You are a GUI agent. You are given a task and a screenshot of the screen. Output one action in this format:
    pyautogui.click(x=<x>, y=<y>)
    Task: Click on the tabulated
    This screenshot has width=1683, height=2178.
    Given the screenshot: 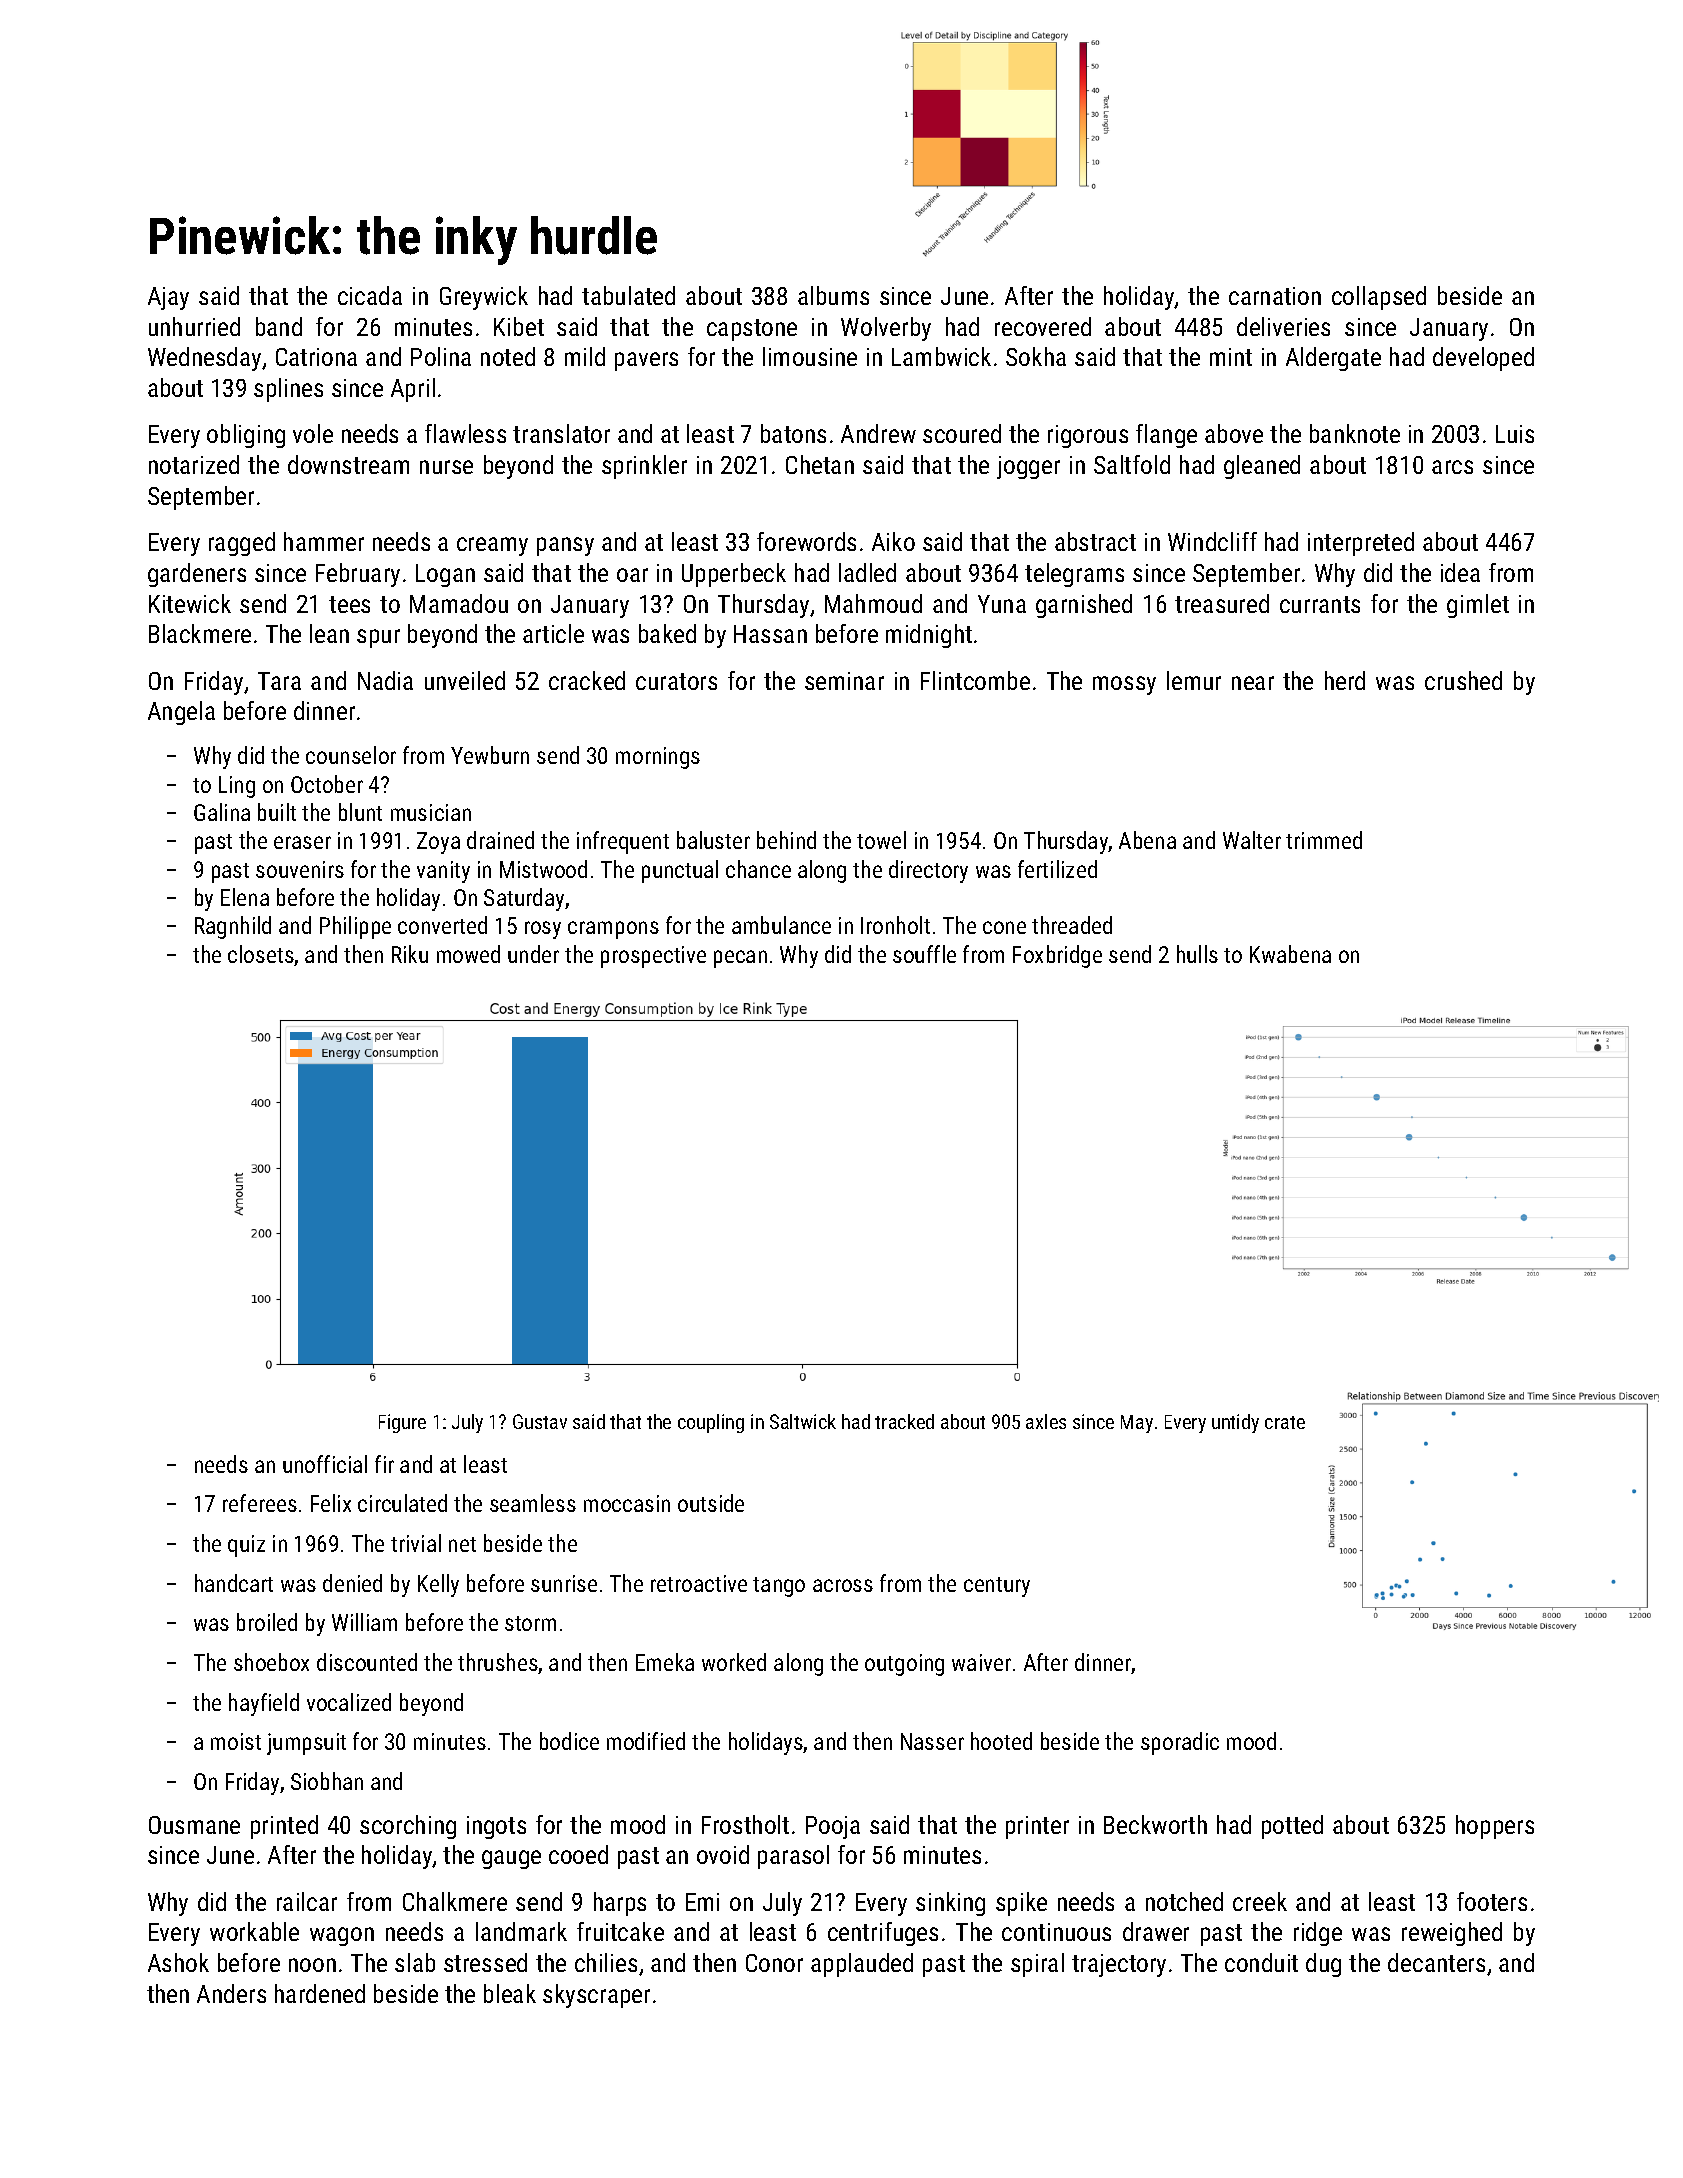 What is the action you would take?
    pyautogui.click(x=628, y=295)
